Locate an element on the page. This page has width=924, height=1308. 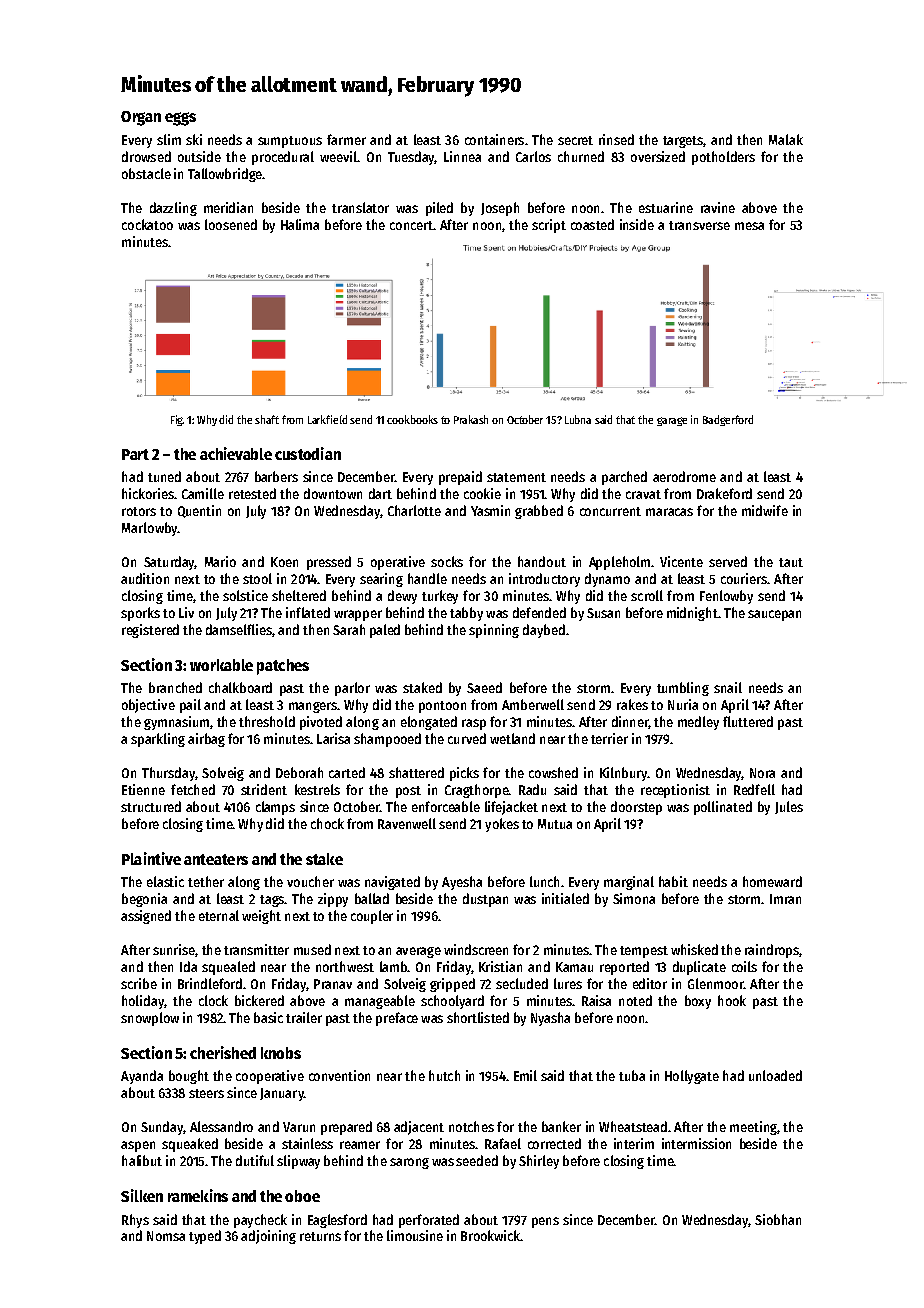
Badgerford is located at coordinates (728, 420).
